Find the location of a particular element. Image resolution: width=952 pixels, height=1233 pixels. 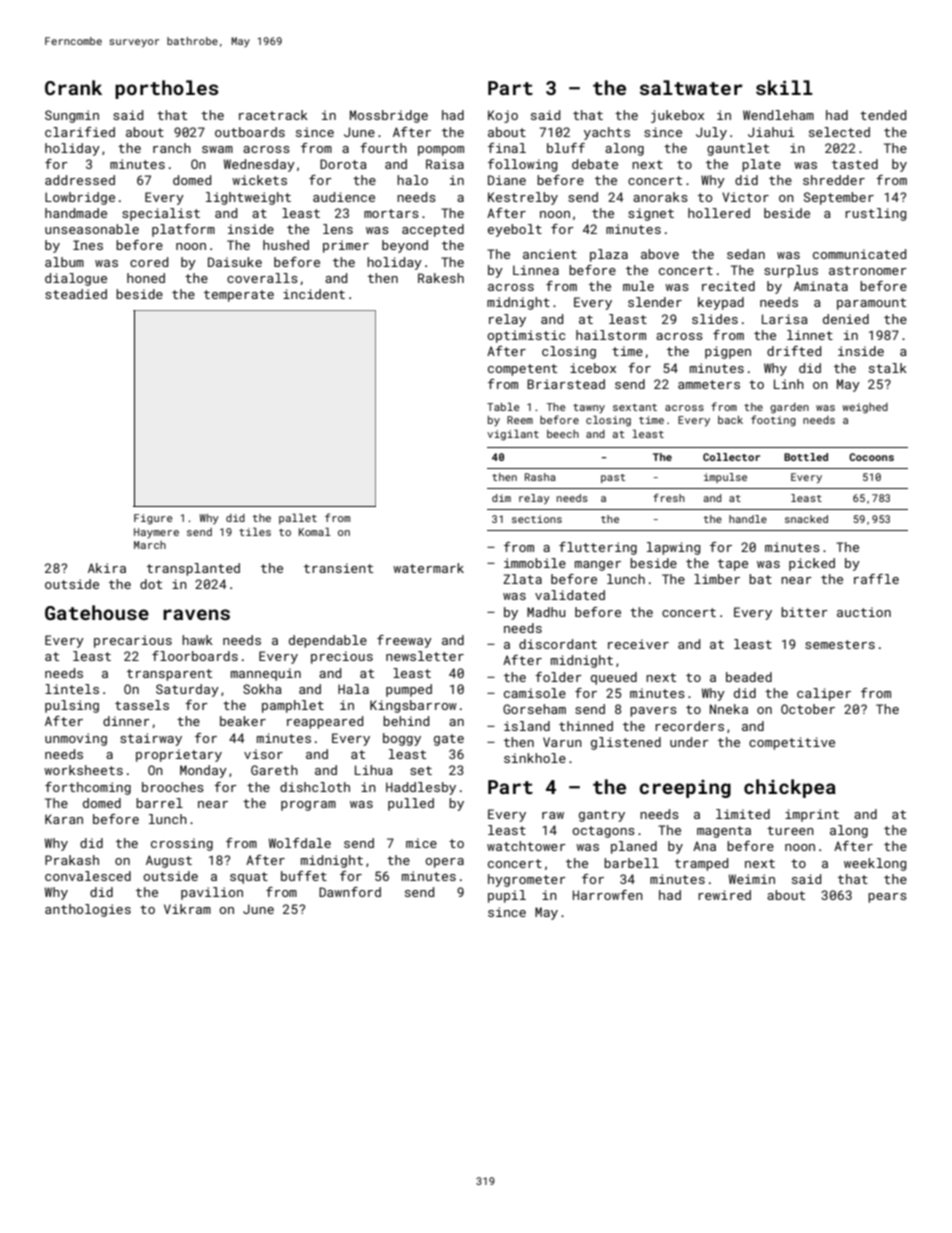

Crank is located at coordinates (73, 87).
